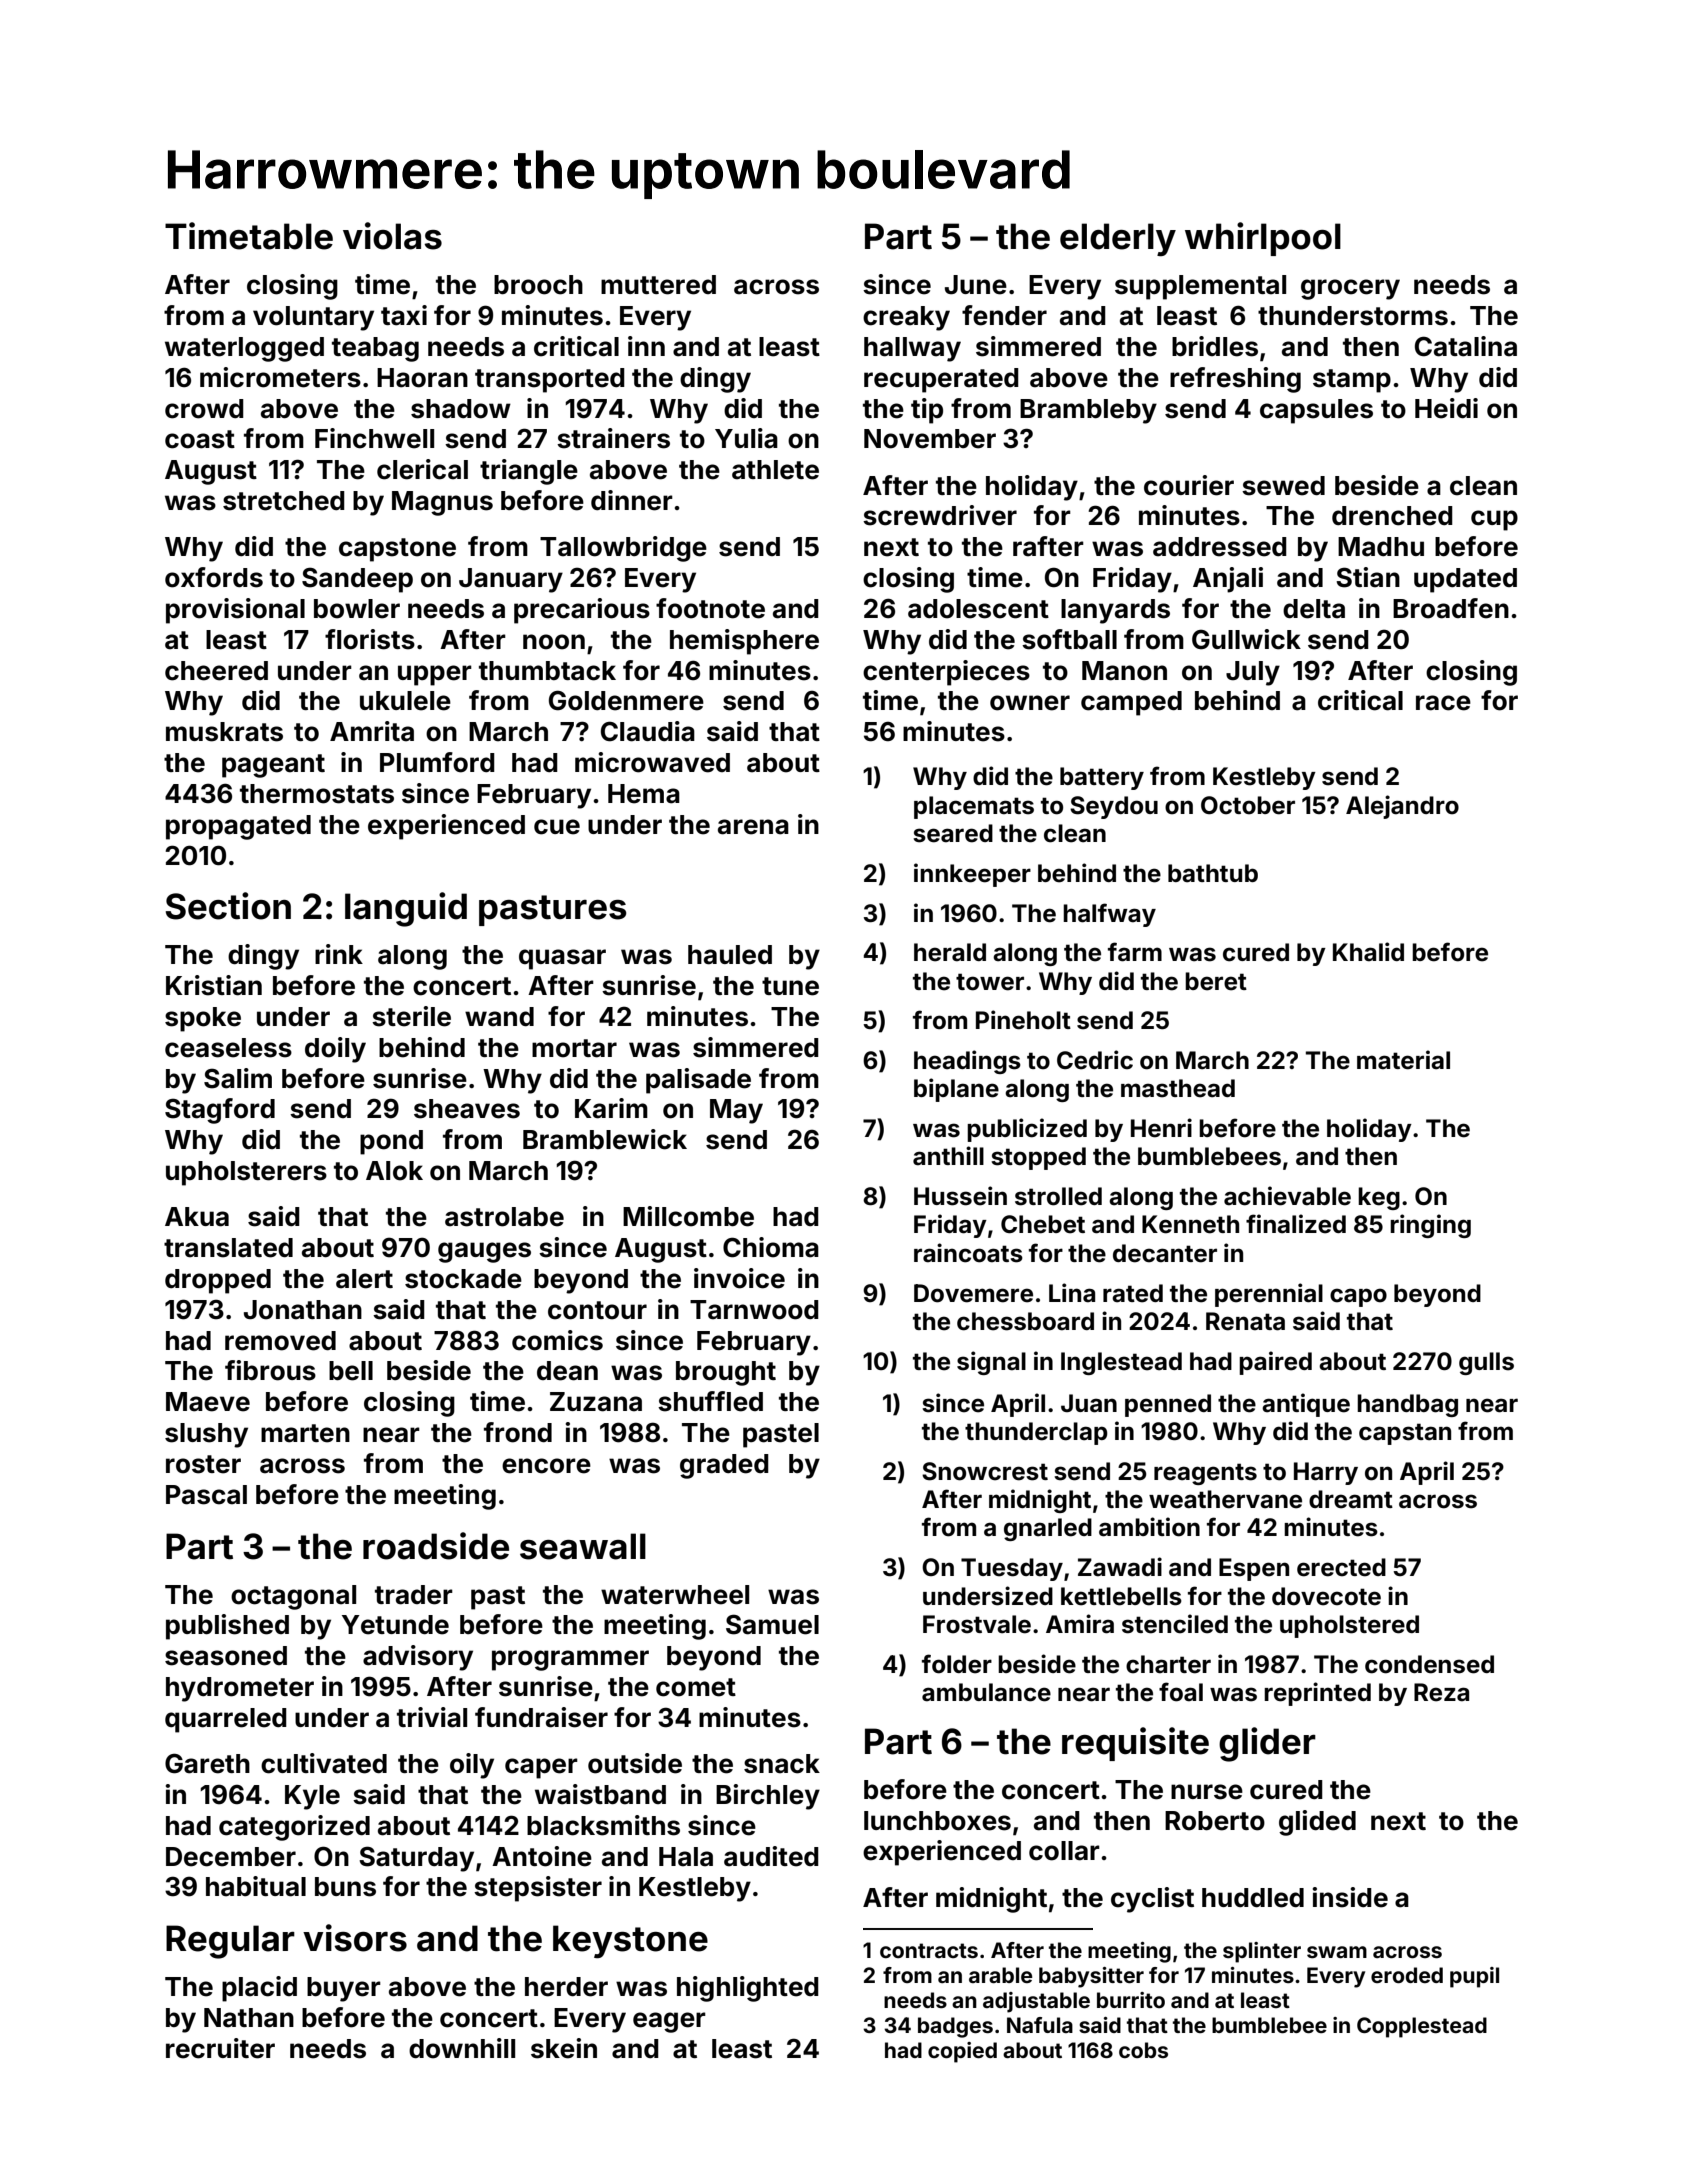  What do you see at coordinates (392, 236) in the image?
I see `violas` at bounding box center [392, 236].
